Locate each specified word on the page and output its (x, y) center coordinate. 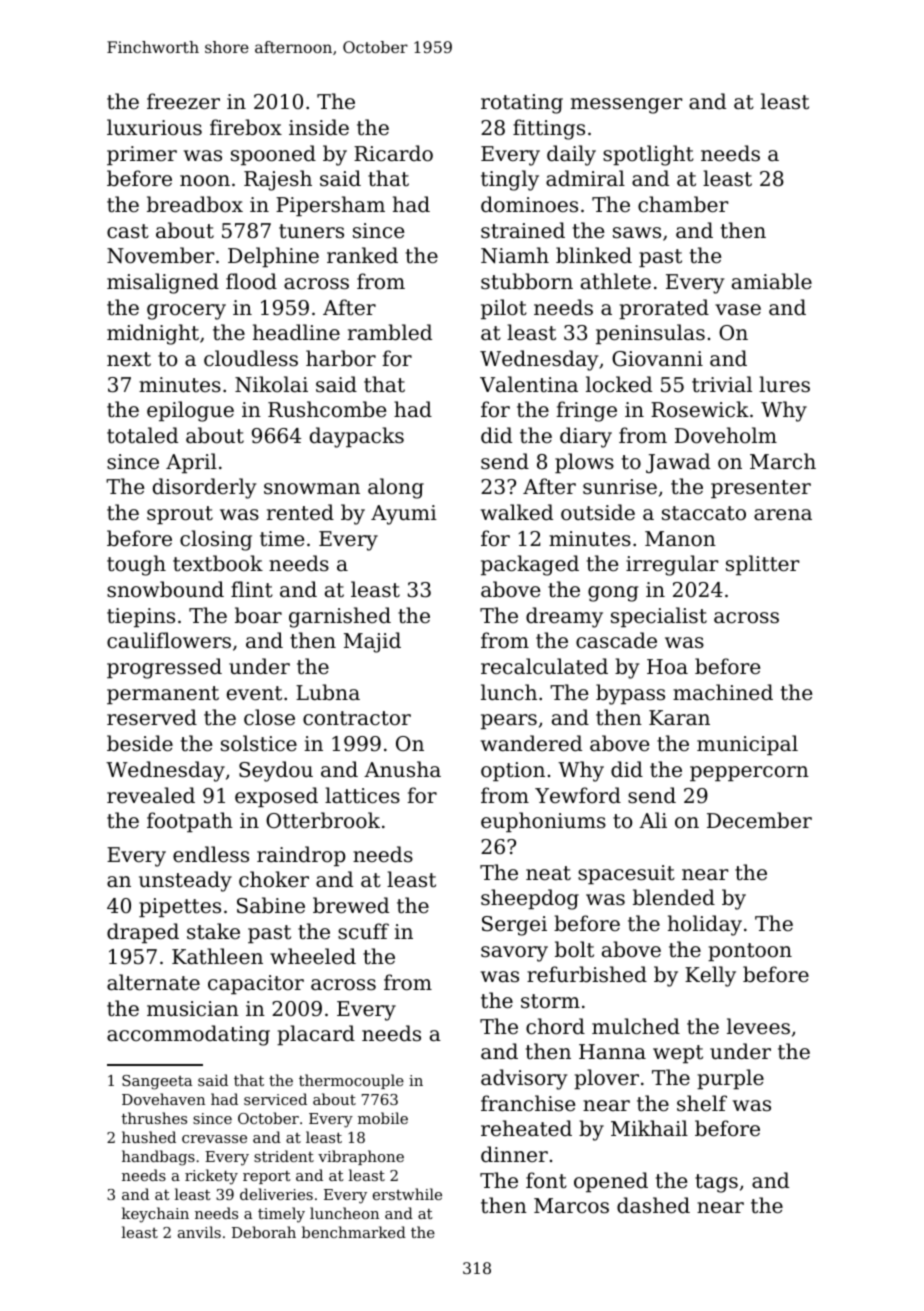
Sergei (514, 926)
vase (738, 310)
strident (284, 1156)
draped (143, 933)
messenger (626, 106)
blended (674, 897)
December (759, 820)
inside (319, 127)
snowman (312, 489)
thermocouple (351, 1081)
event (254, 693)
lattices (362, 795)
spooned (273, 155)
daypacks (357, 437)
